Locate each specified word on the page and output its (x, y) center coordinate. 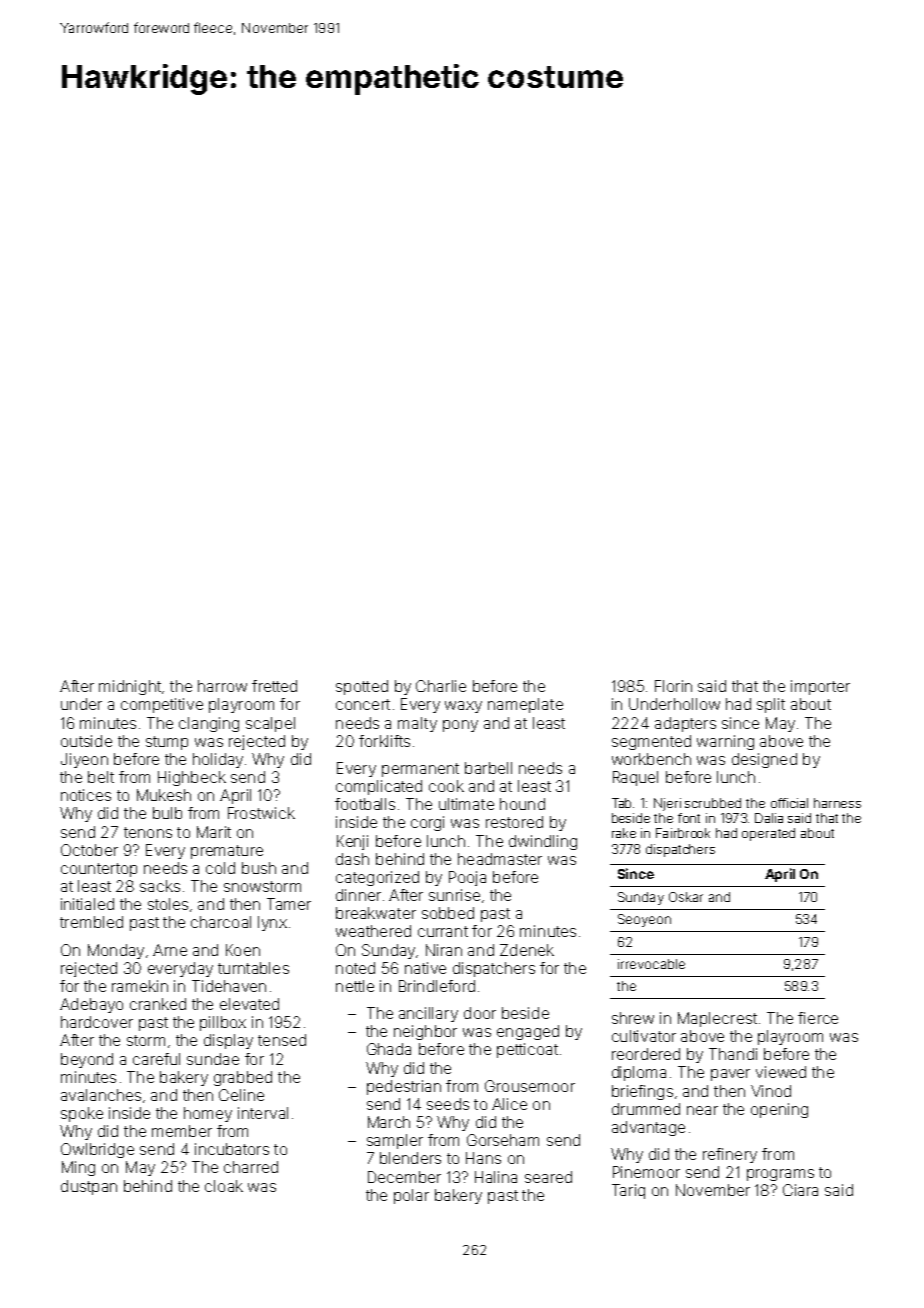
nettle (355, 986)
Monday (116, 951)
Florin (673, 686)
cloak (224, 1186)
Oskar (686, 897)
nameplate (525, 705)
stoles (168, 904)
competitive (162, 705)
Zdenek (527, 950)
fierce (818, 1018)
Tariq (628, 1191)
